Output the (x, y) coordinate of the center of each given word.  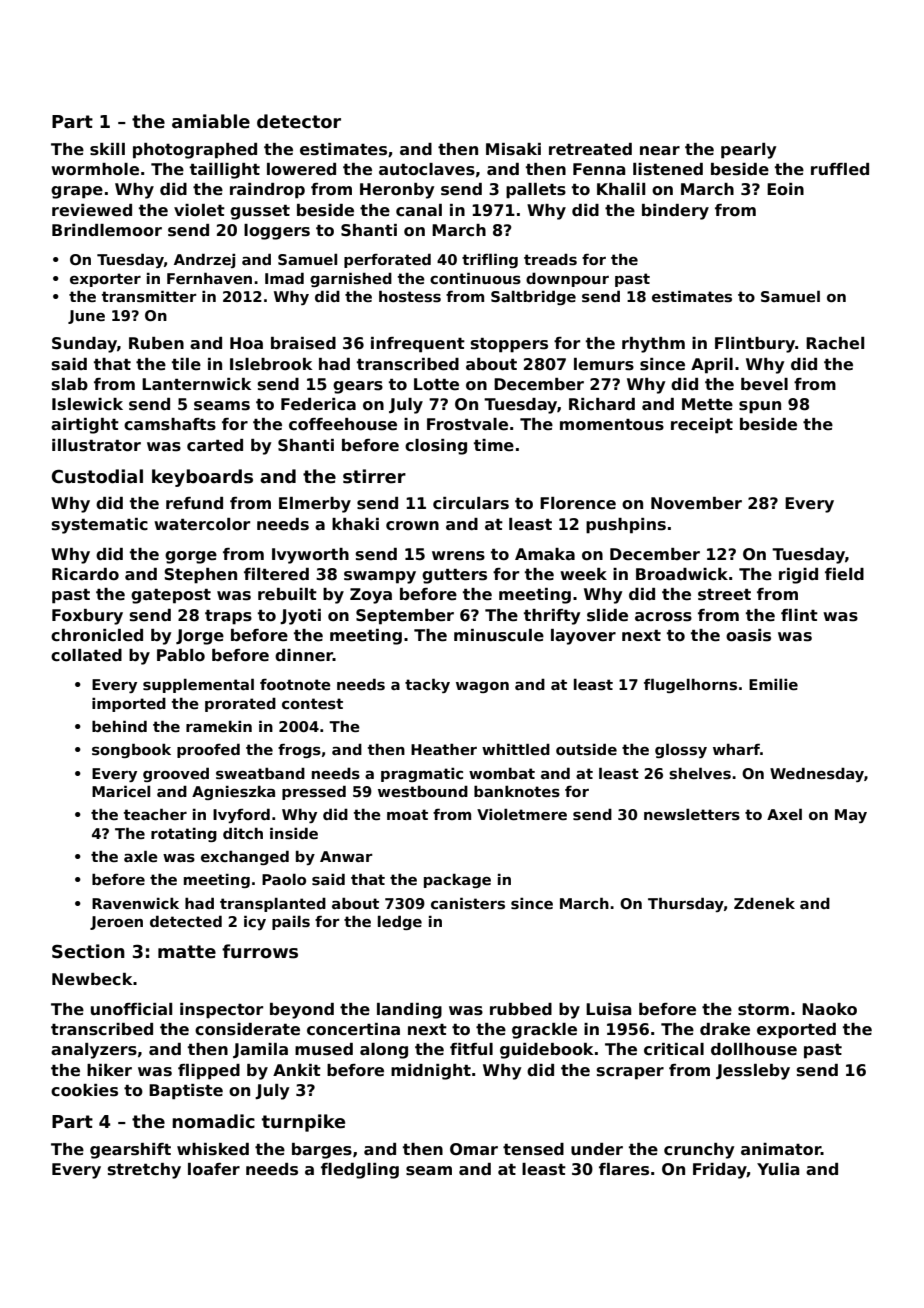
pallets (536, 191)
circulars (471, 503)
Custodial (97, 476)
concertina (353, 1029)
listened (668, 169)
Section (88, 951)
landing (409, 1011)
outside (586, 749)
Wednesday (817, 775)
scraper (630, 1073)
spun (760, 407)
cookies (84, 1090)
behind (119, 726)
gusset (260, 212)
